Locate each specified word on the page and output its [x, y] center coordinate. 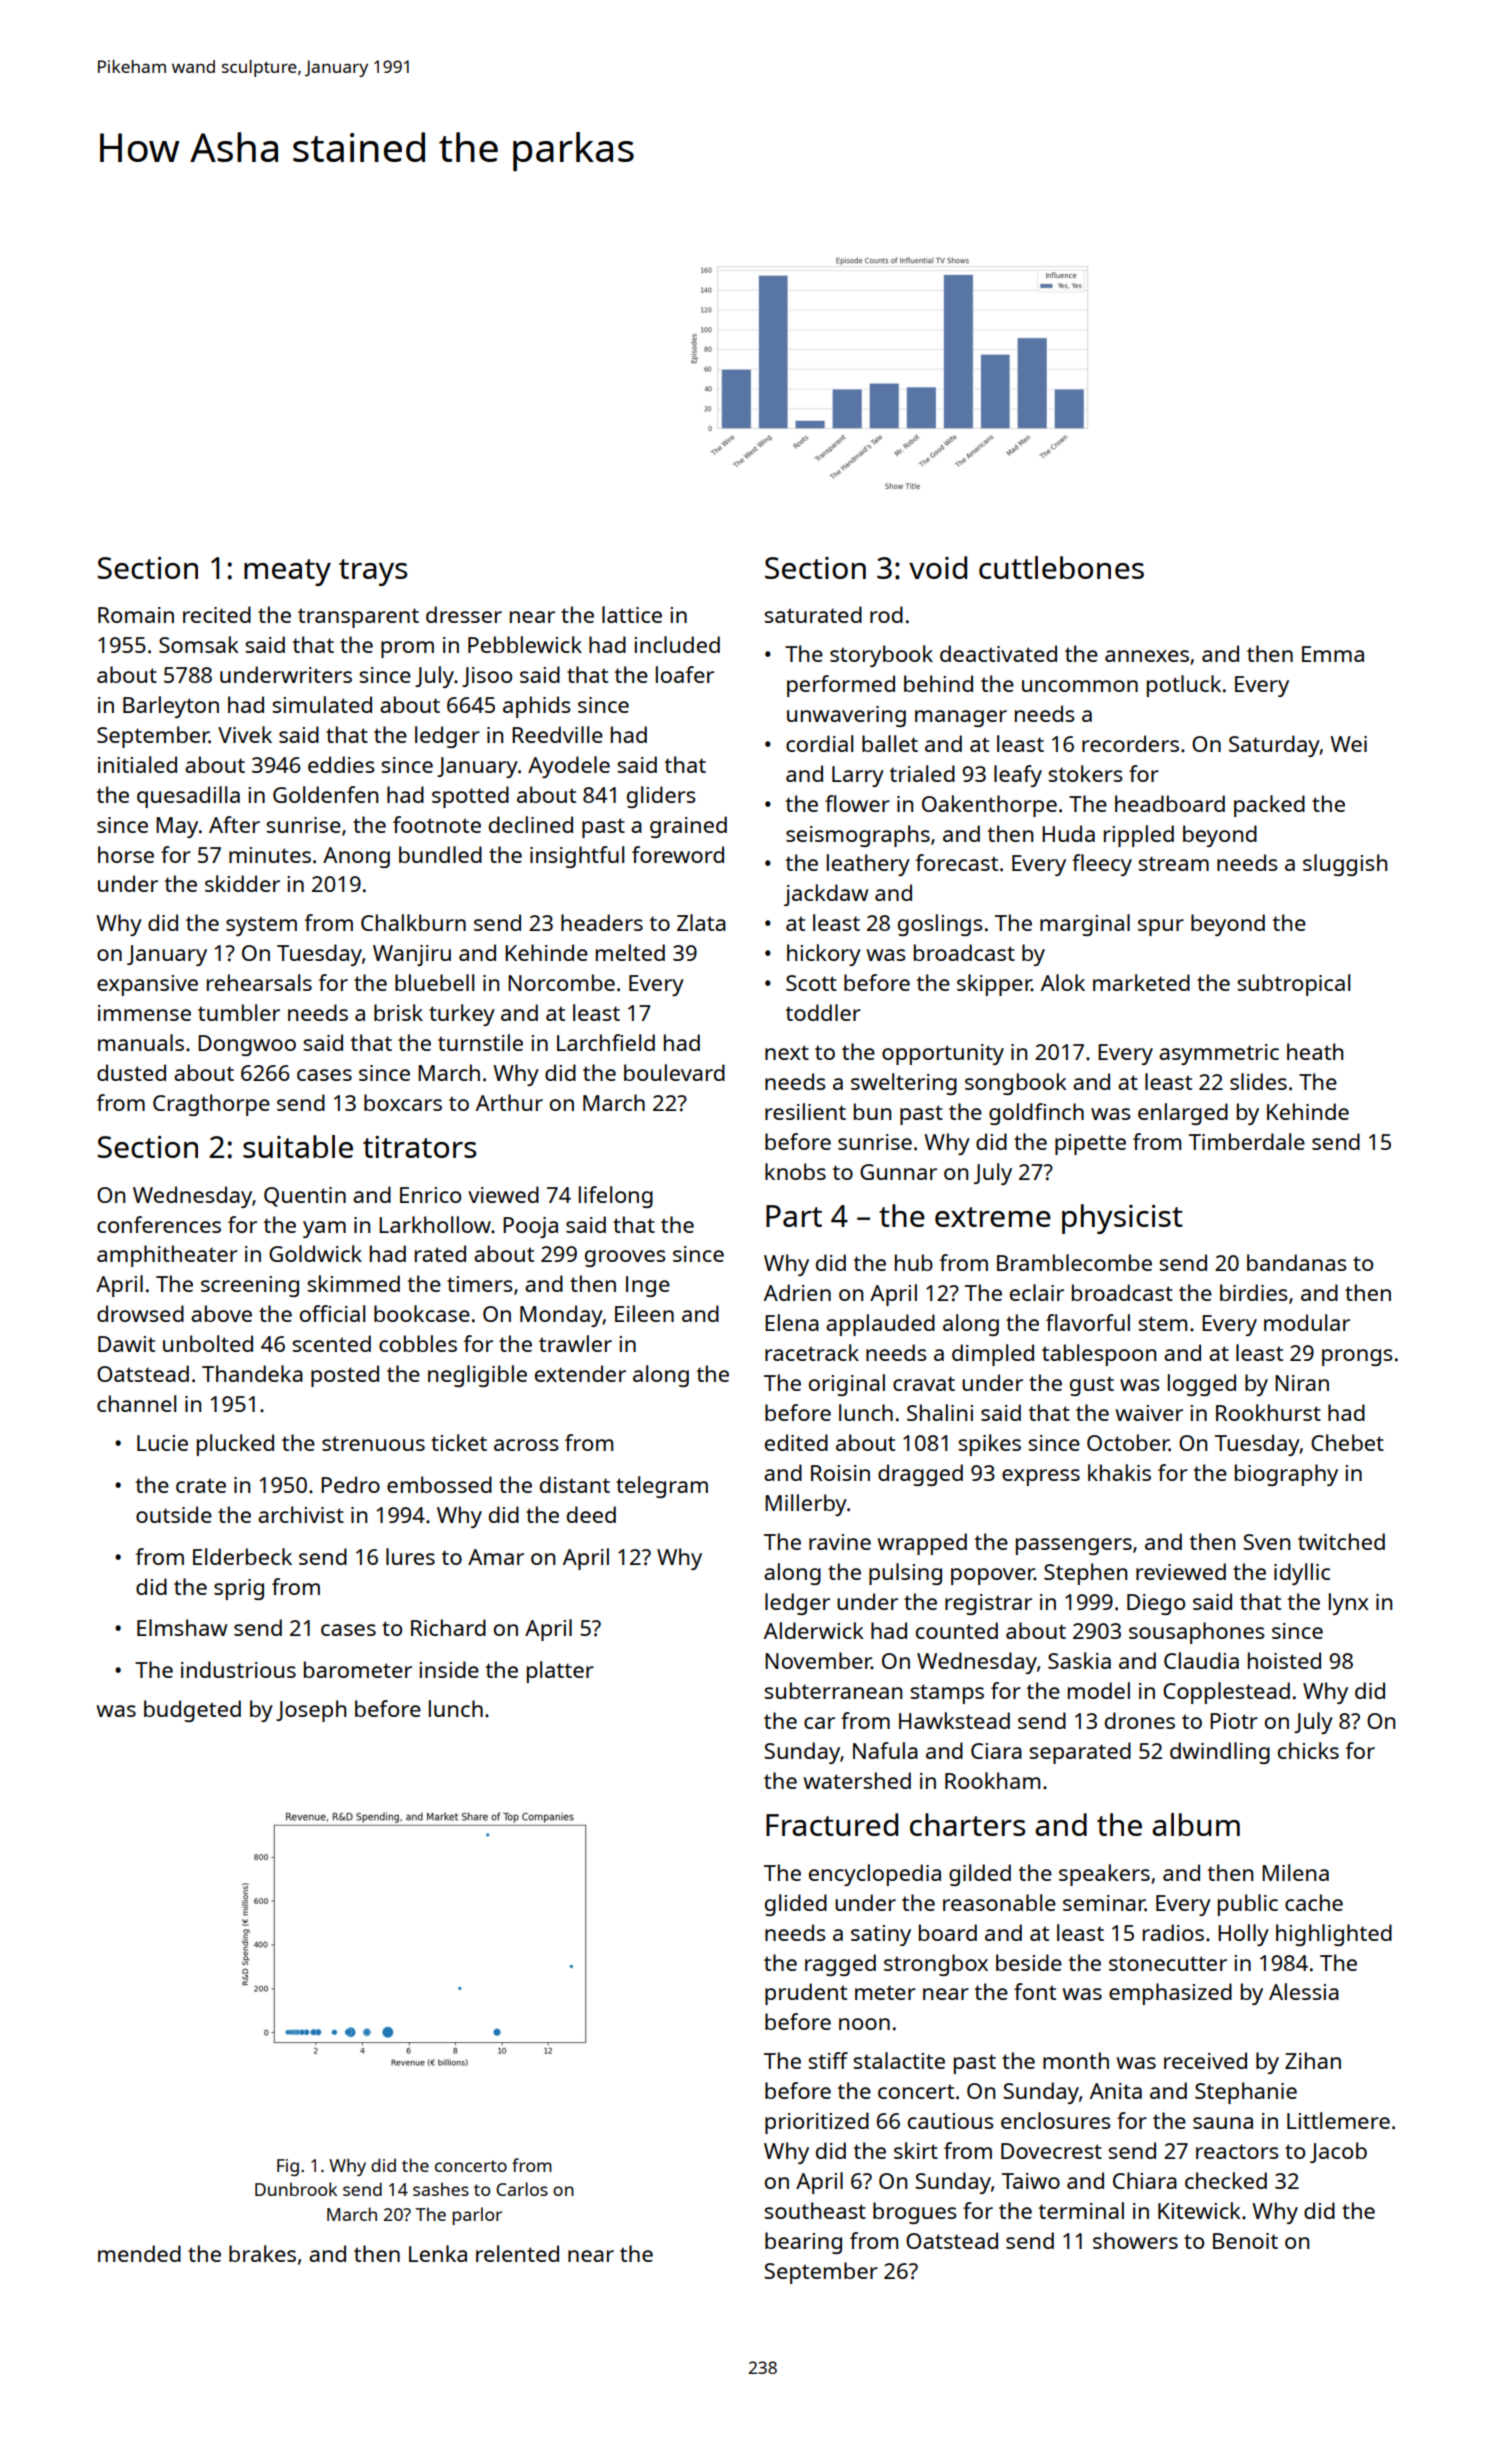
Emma [1333, 654]
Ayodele [569, 767]
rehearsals [259, 982]
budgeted [192, 1711]
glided [796, 1905]
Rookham [992, 1780]
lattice [632, 614]
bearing [803, 2243]
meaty [287, 572]
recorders [1130, 743]
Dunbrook [296, 2189]
